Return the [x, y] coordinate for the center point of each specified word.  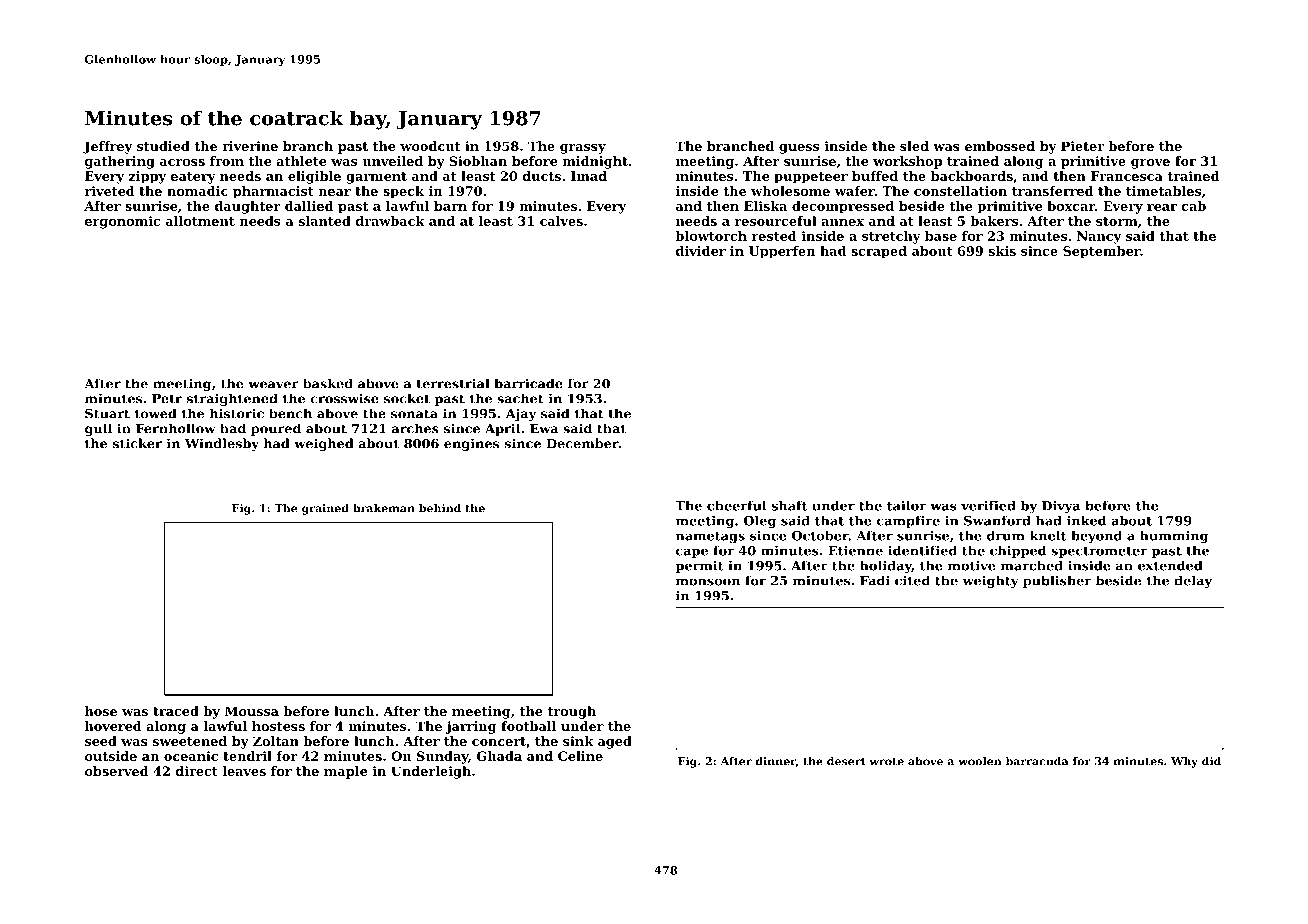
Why [1184, 762]
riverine [250, 146]
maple [345, 772]
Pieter [1082, 146]
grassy [583, 149]
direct [197, 771]
